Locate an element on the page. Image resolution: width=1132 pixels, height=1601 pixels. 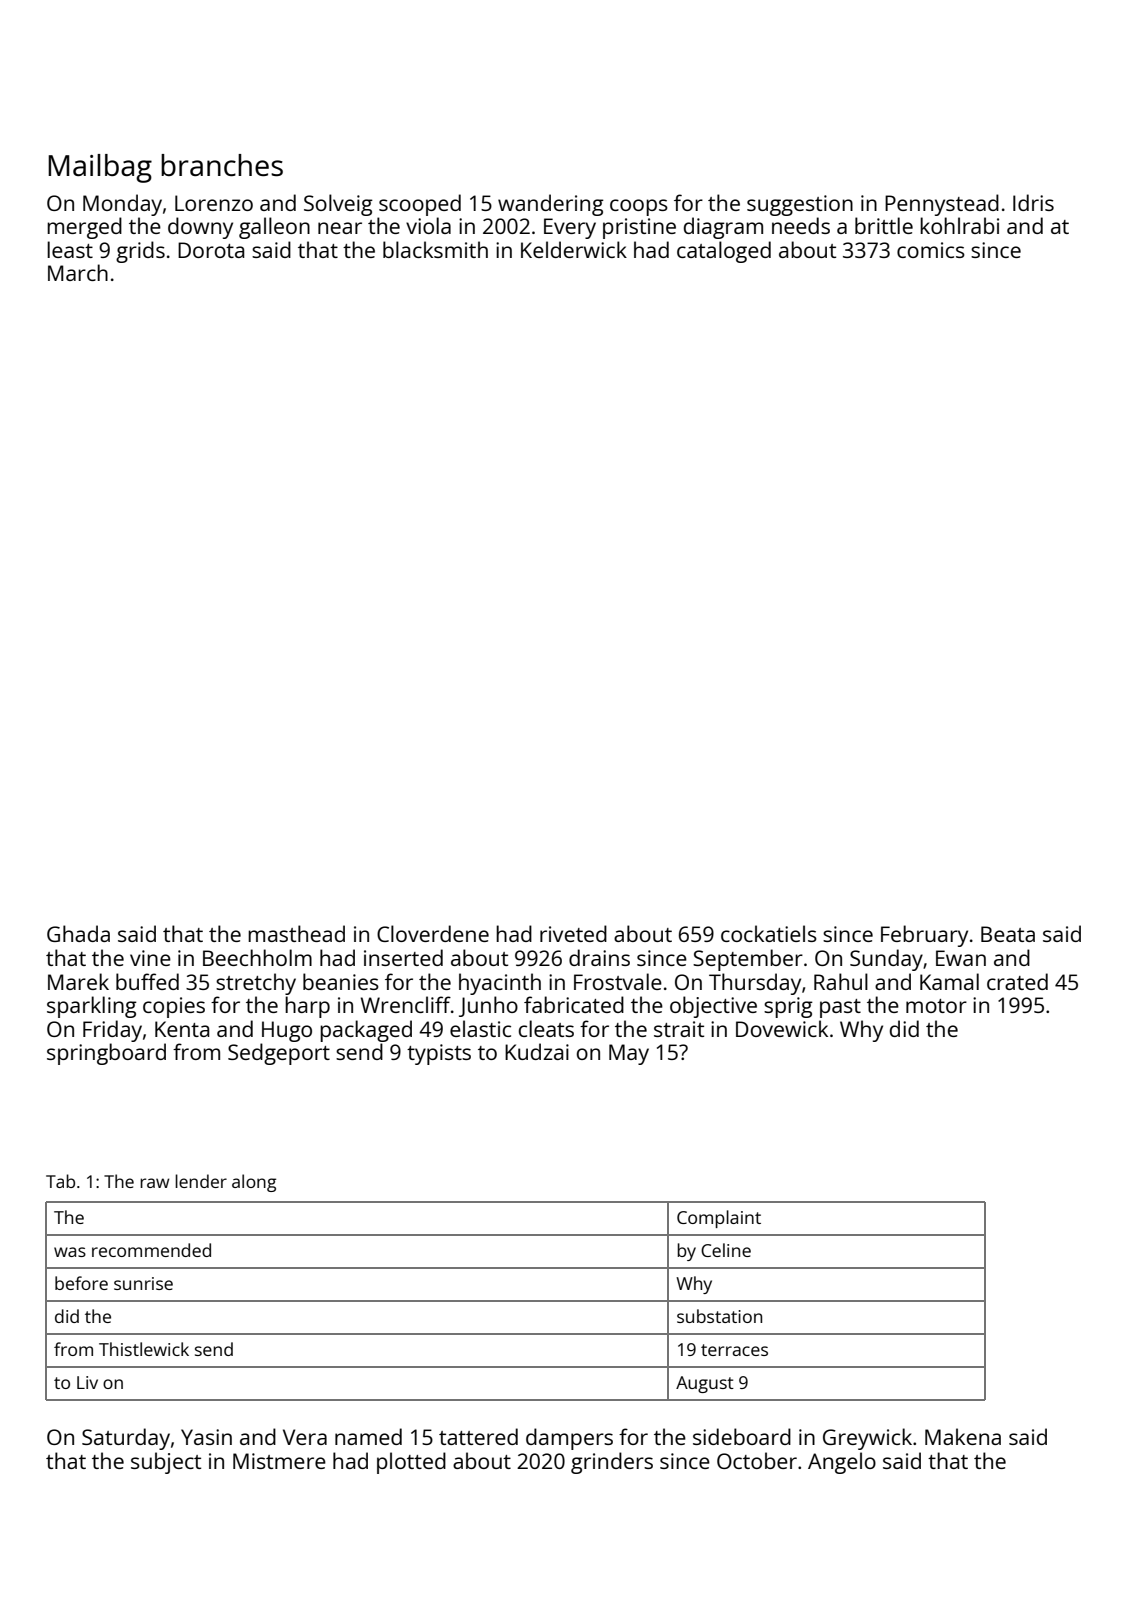
Ghada is located at coordinates (78, 933).
